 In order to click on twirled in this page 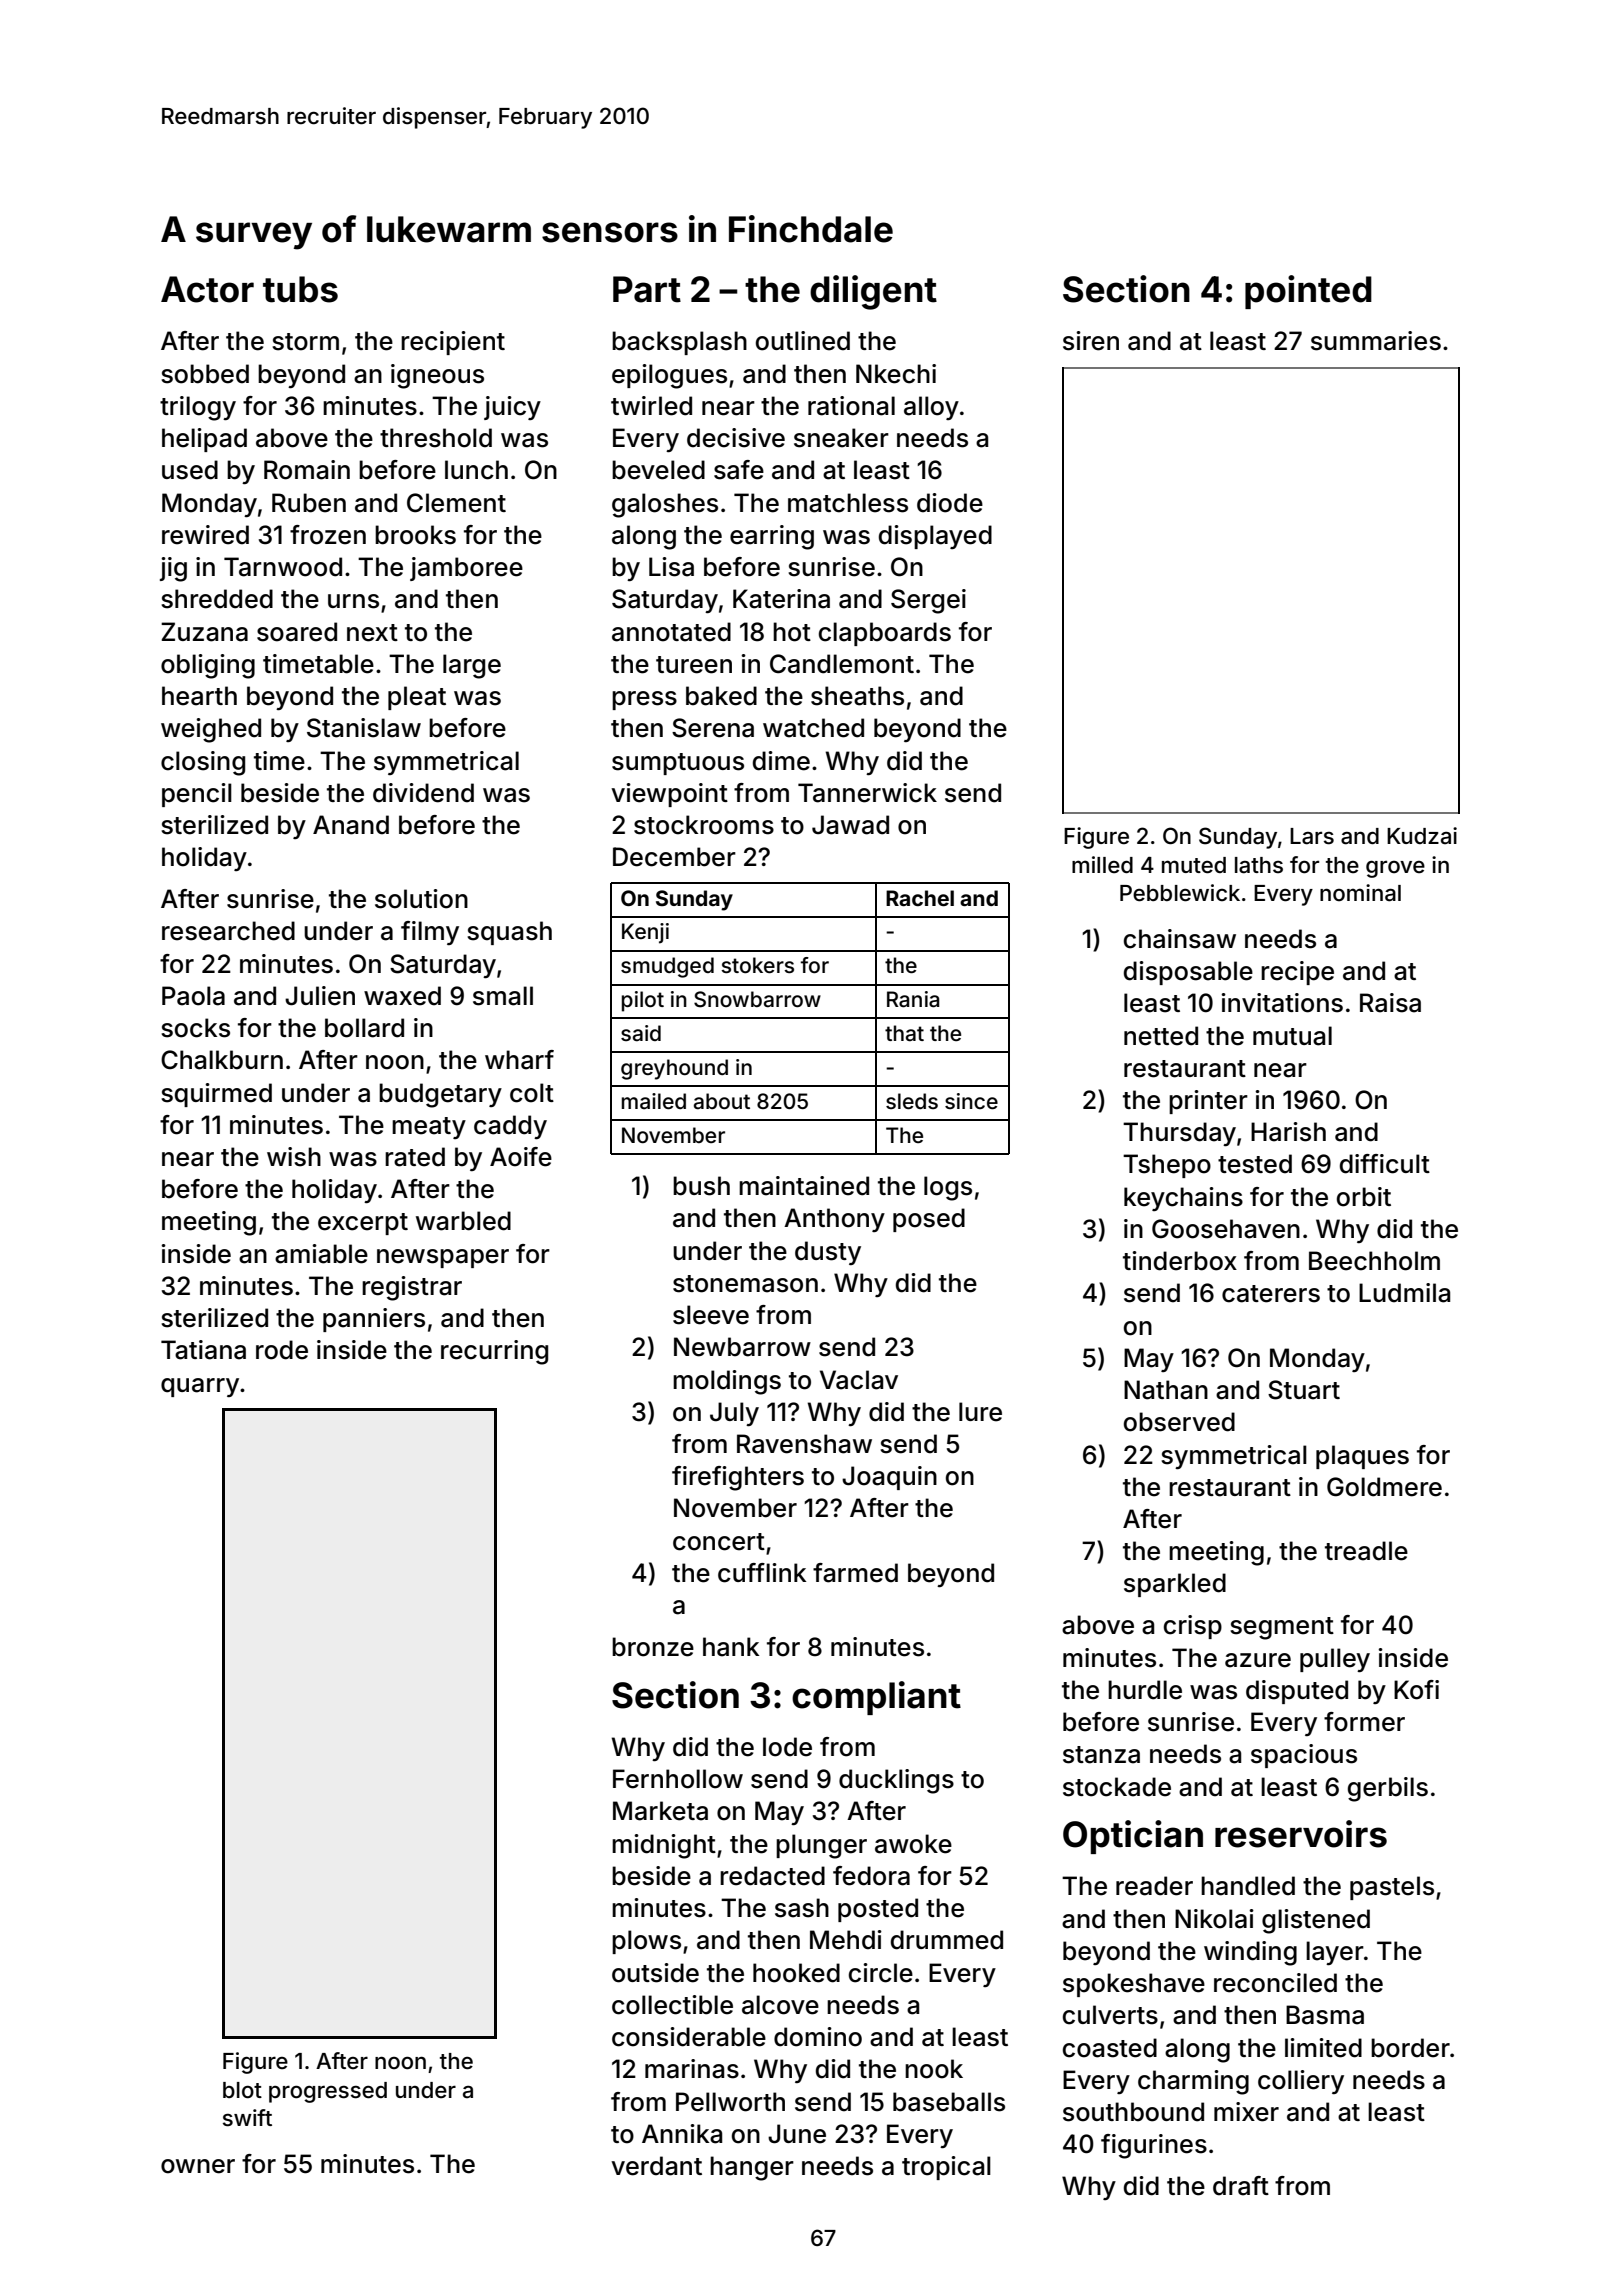, I will do `click(651, 406)`.
